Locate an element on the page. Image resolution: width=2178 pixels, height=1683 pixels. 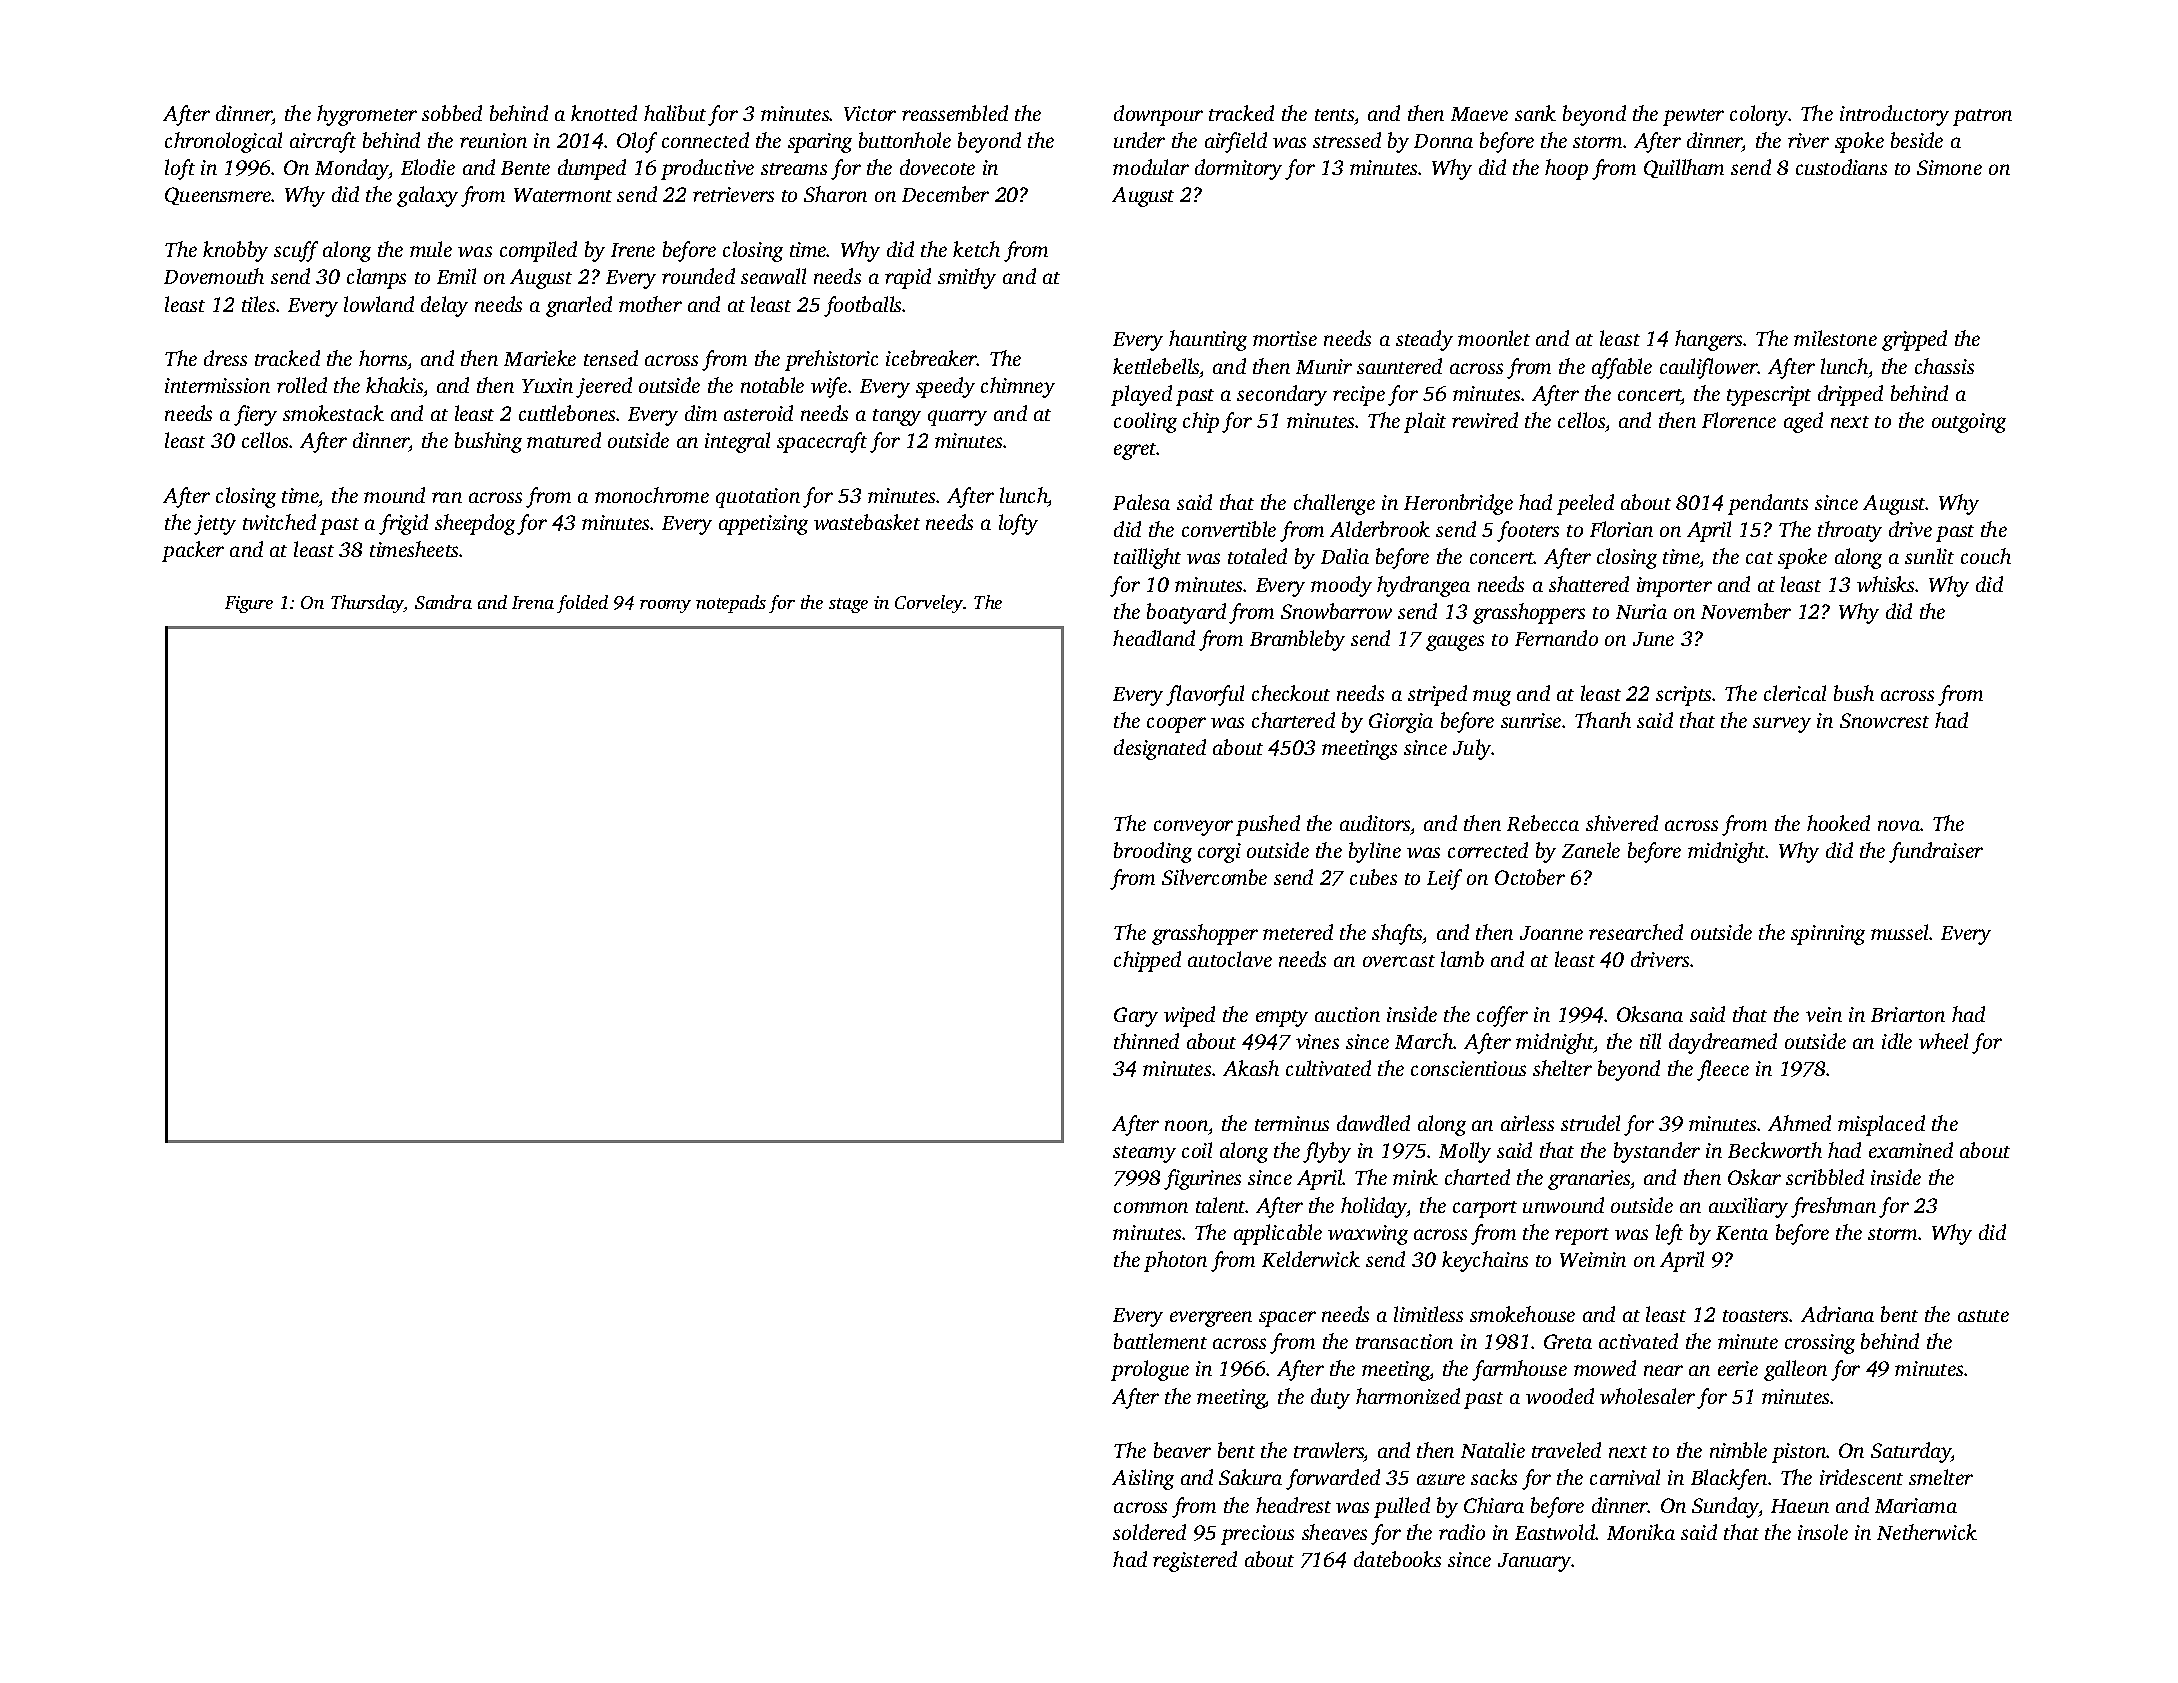
autoclave is located at coordinates (1230, 959).
